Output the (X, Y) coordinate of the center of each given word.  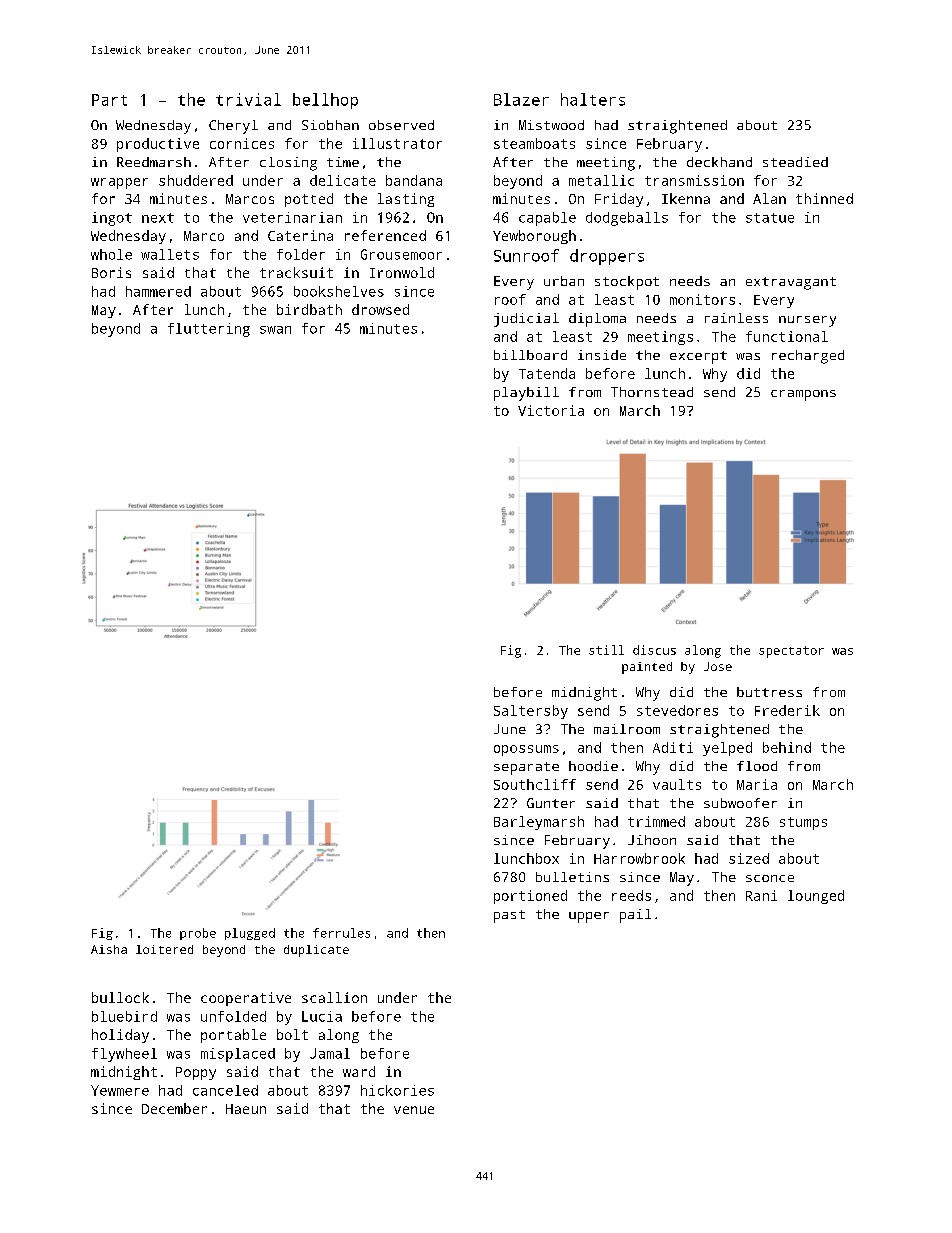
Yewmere (120, 1090)
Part (109, 100)
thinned (824, 198)
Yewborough (534, 237)
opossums (526, 750)
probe (198, 934)
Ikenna (686, 198)
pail (635, 916)
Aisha (109, 949)
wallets (170, 254)
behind (787, 747)
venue (414, 1110)
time (343, 162)
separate (526, 768)
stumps (803, 823)
